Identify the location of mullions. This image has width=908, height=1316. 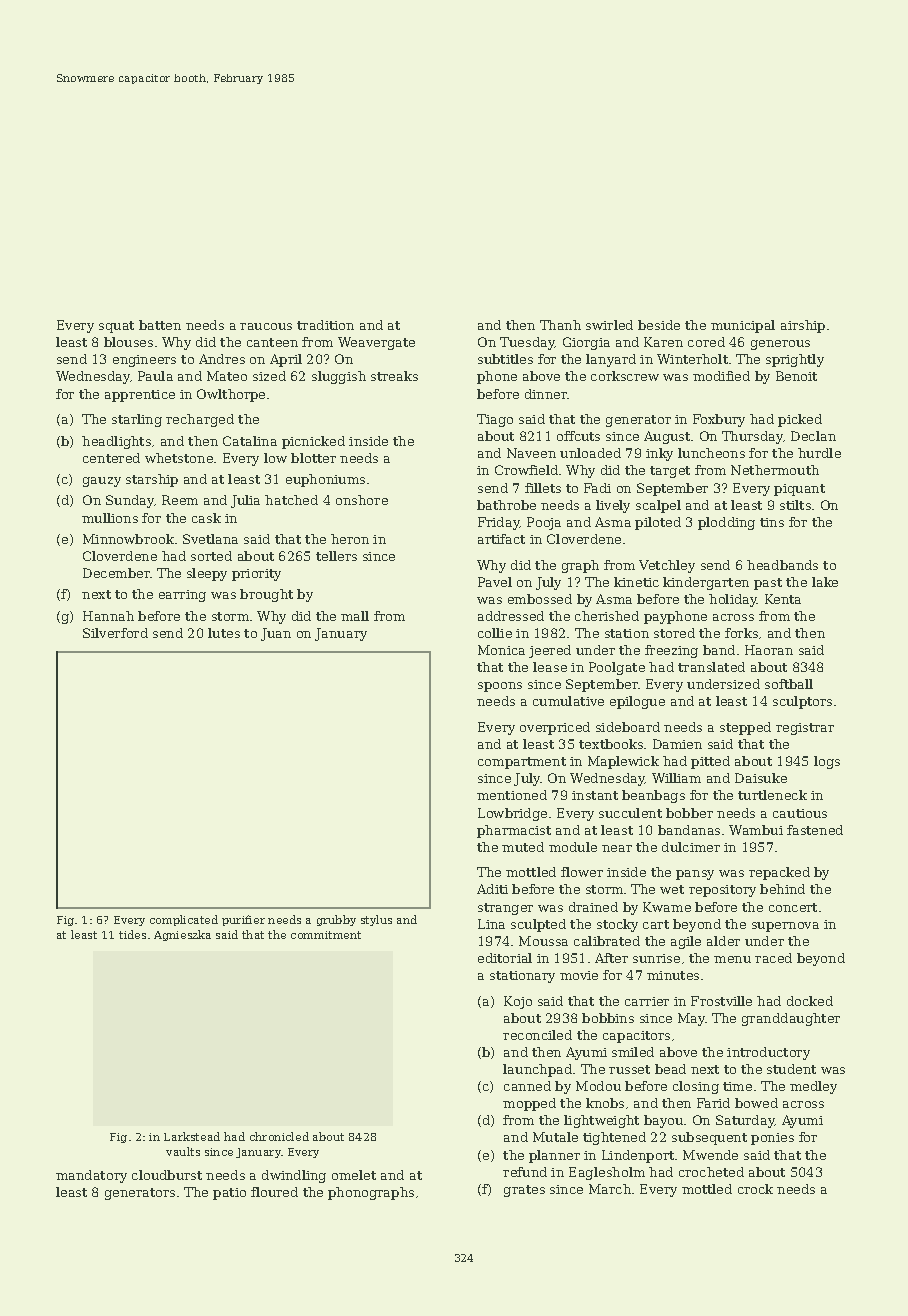
(110, 518).
